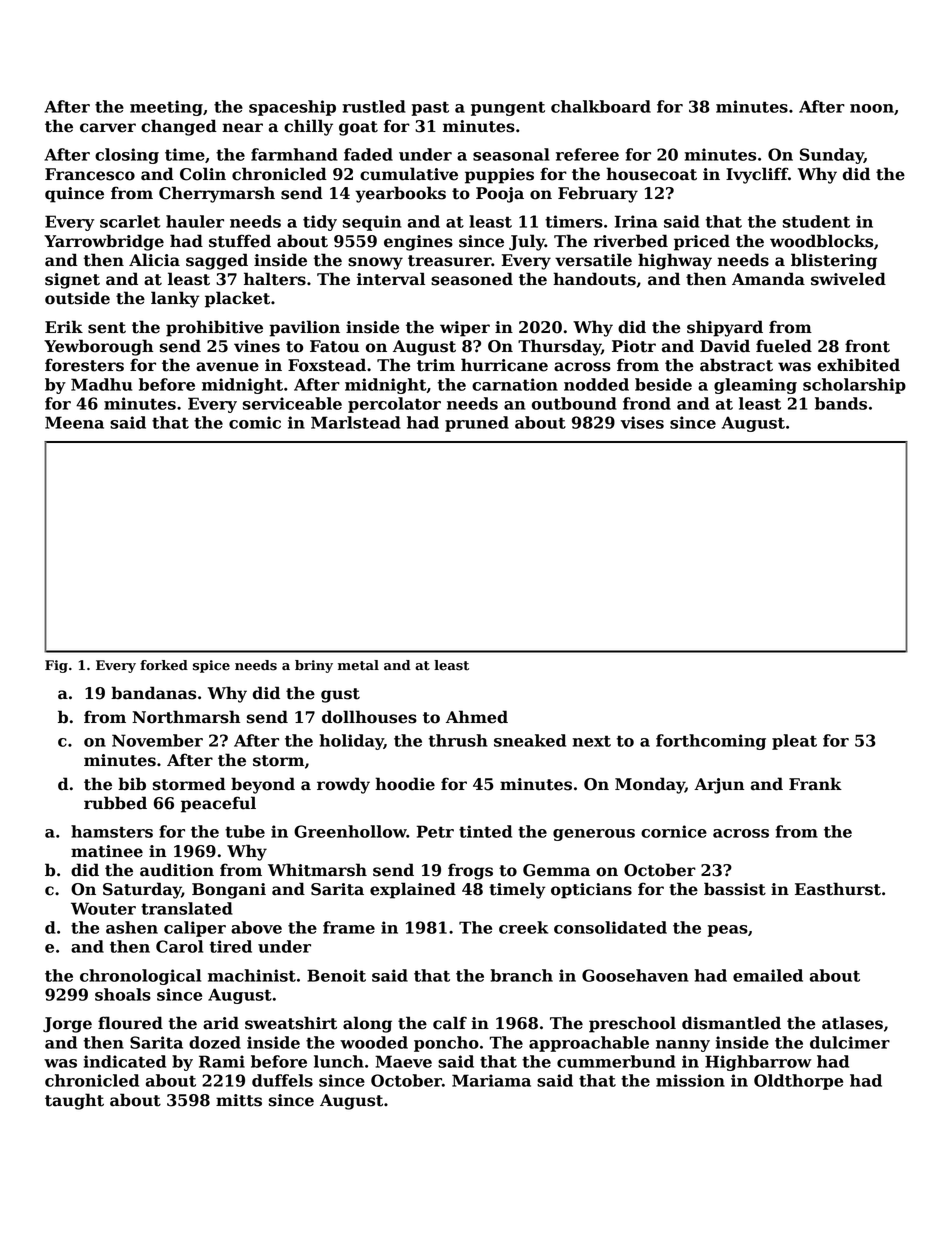  What do you see at coordinates (203, 174) in the document?
I see `Colin` at bounding box center [203, 174].
